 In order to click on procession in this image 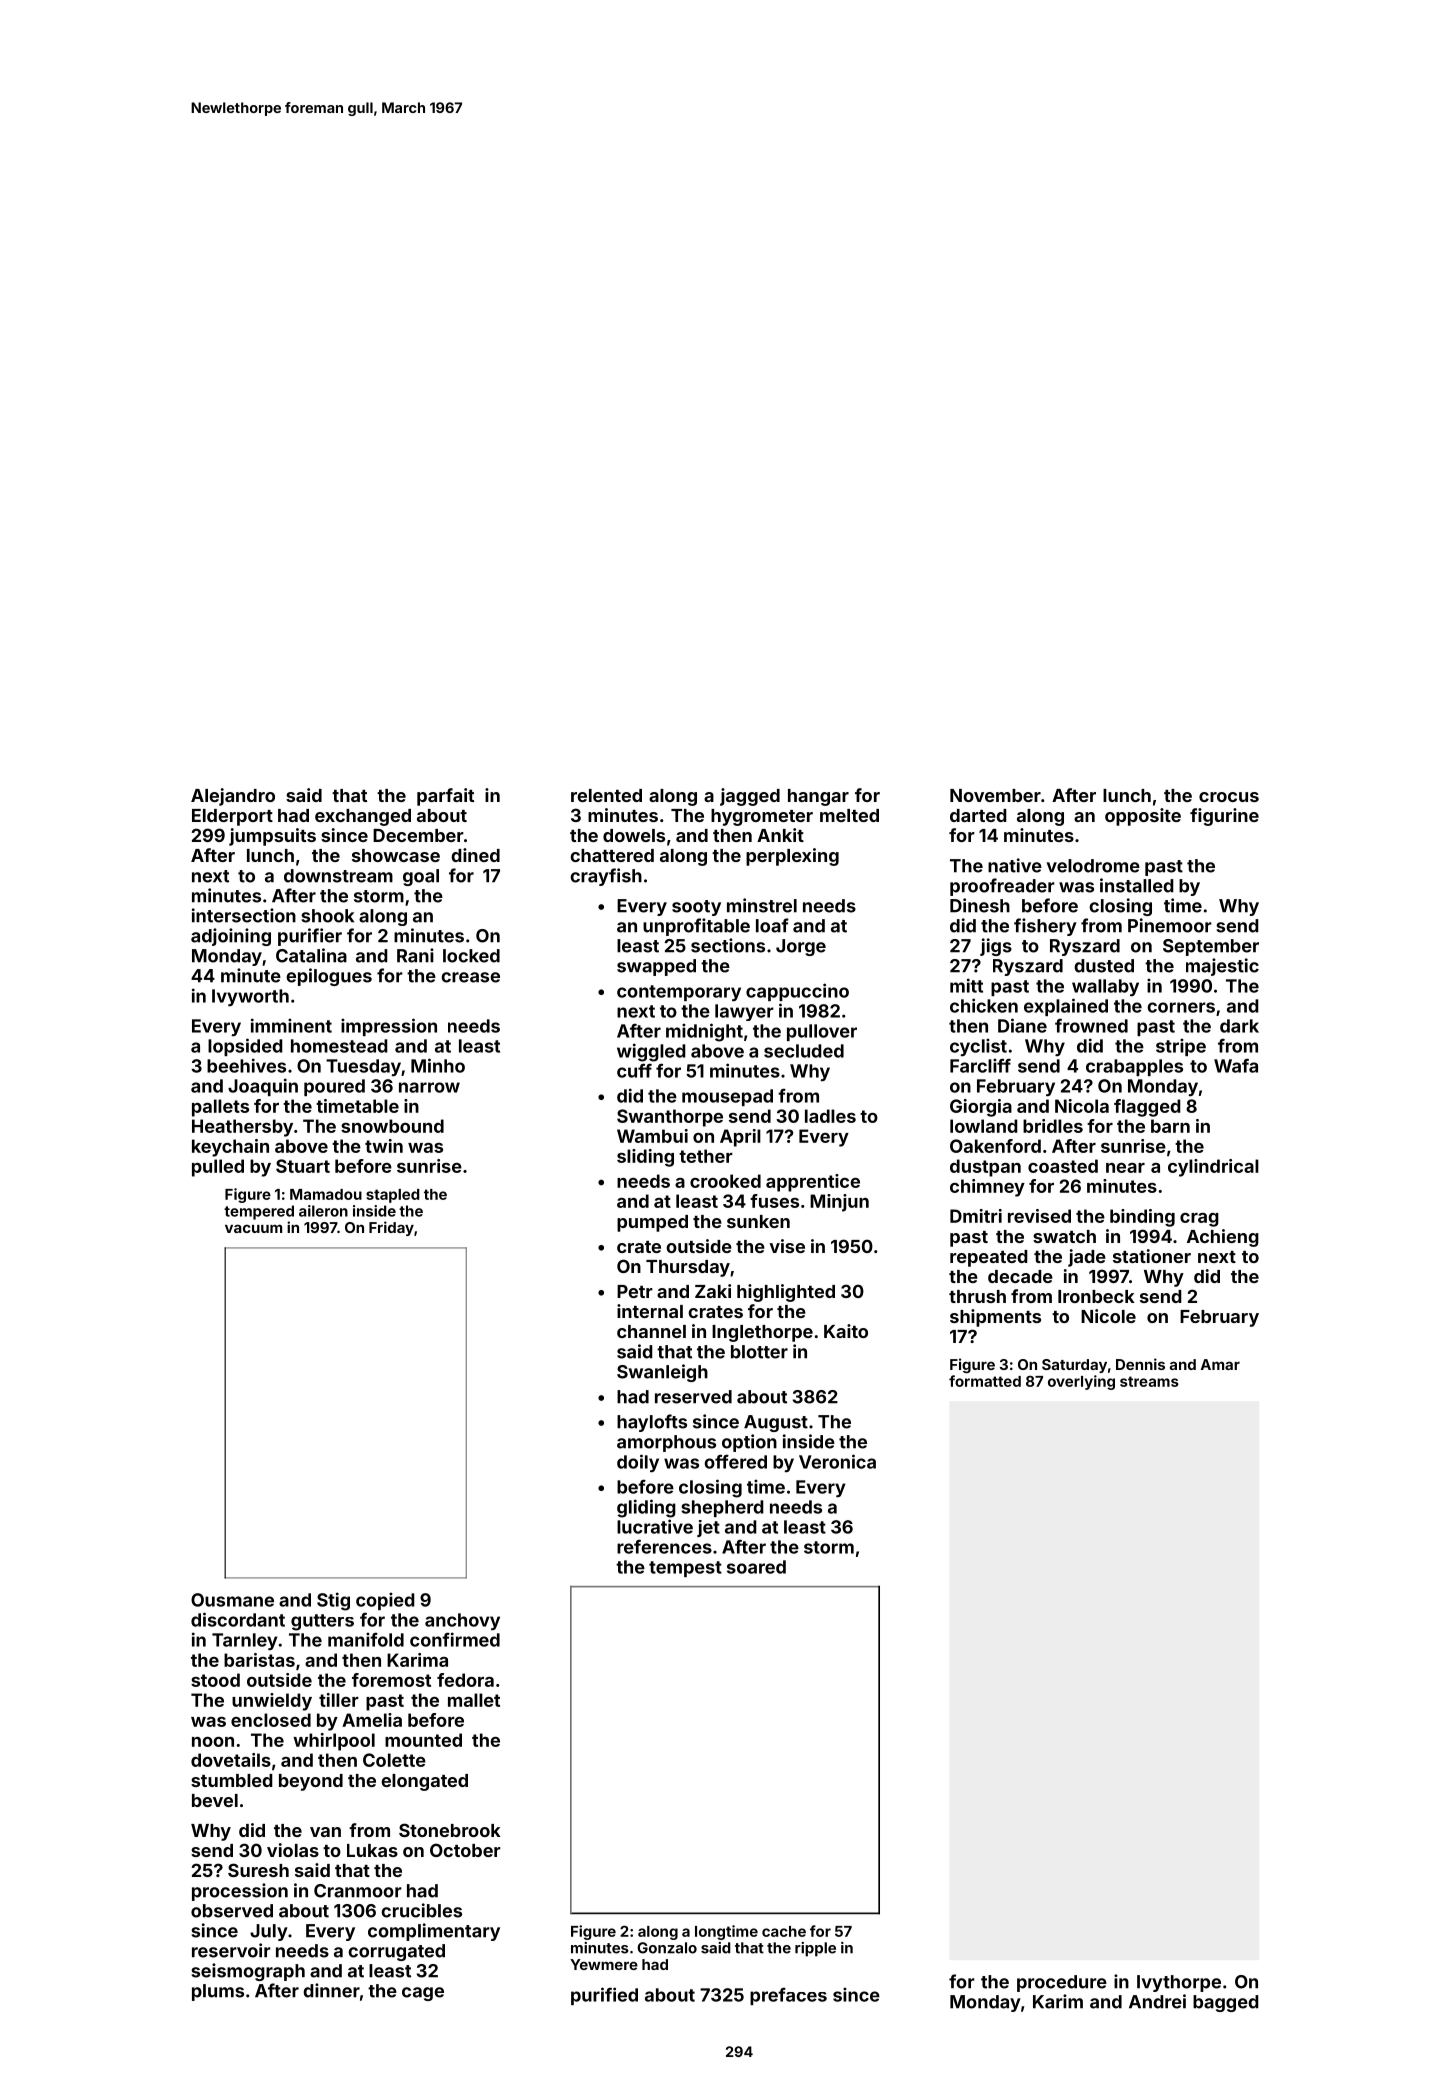, I will do `click(240, 1892)`.
